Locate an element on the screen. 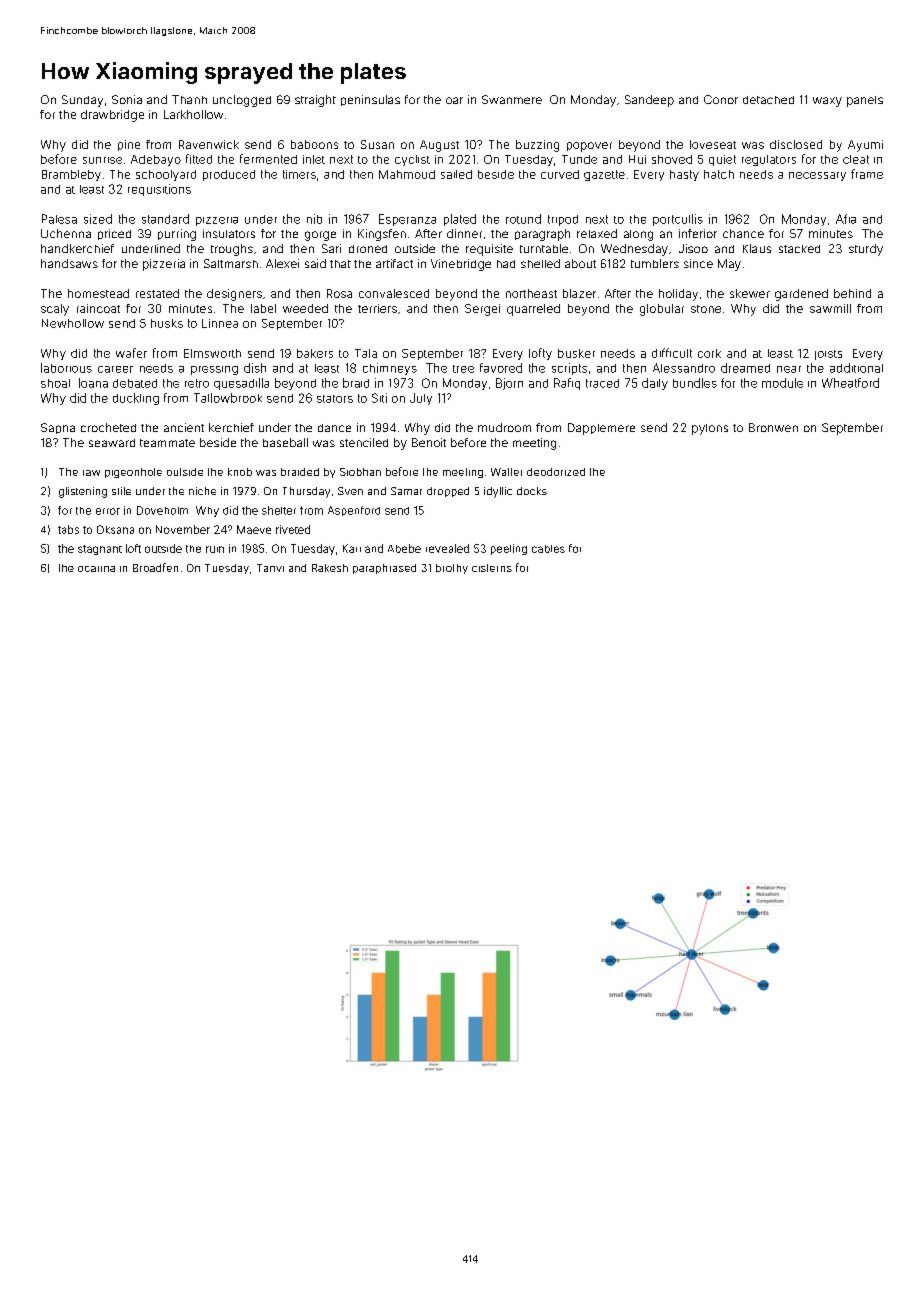 This screenshot has width=924, height=1308. brothy is located at coordinates (452, 569).
